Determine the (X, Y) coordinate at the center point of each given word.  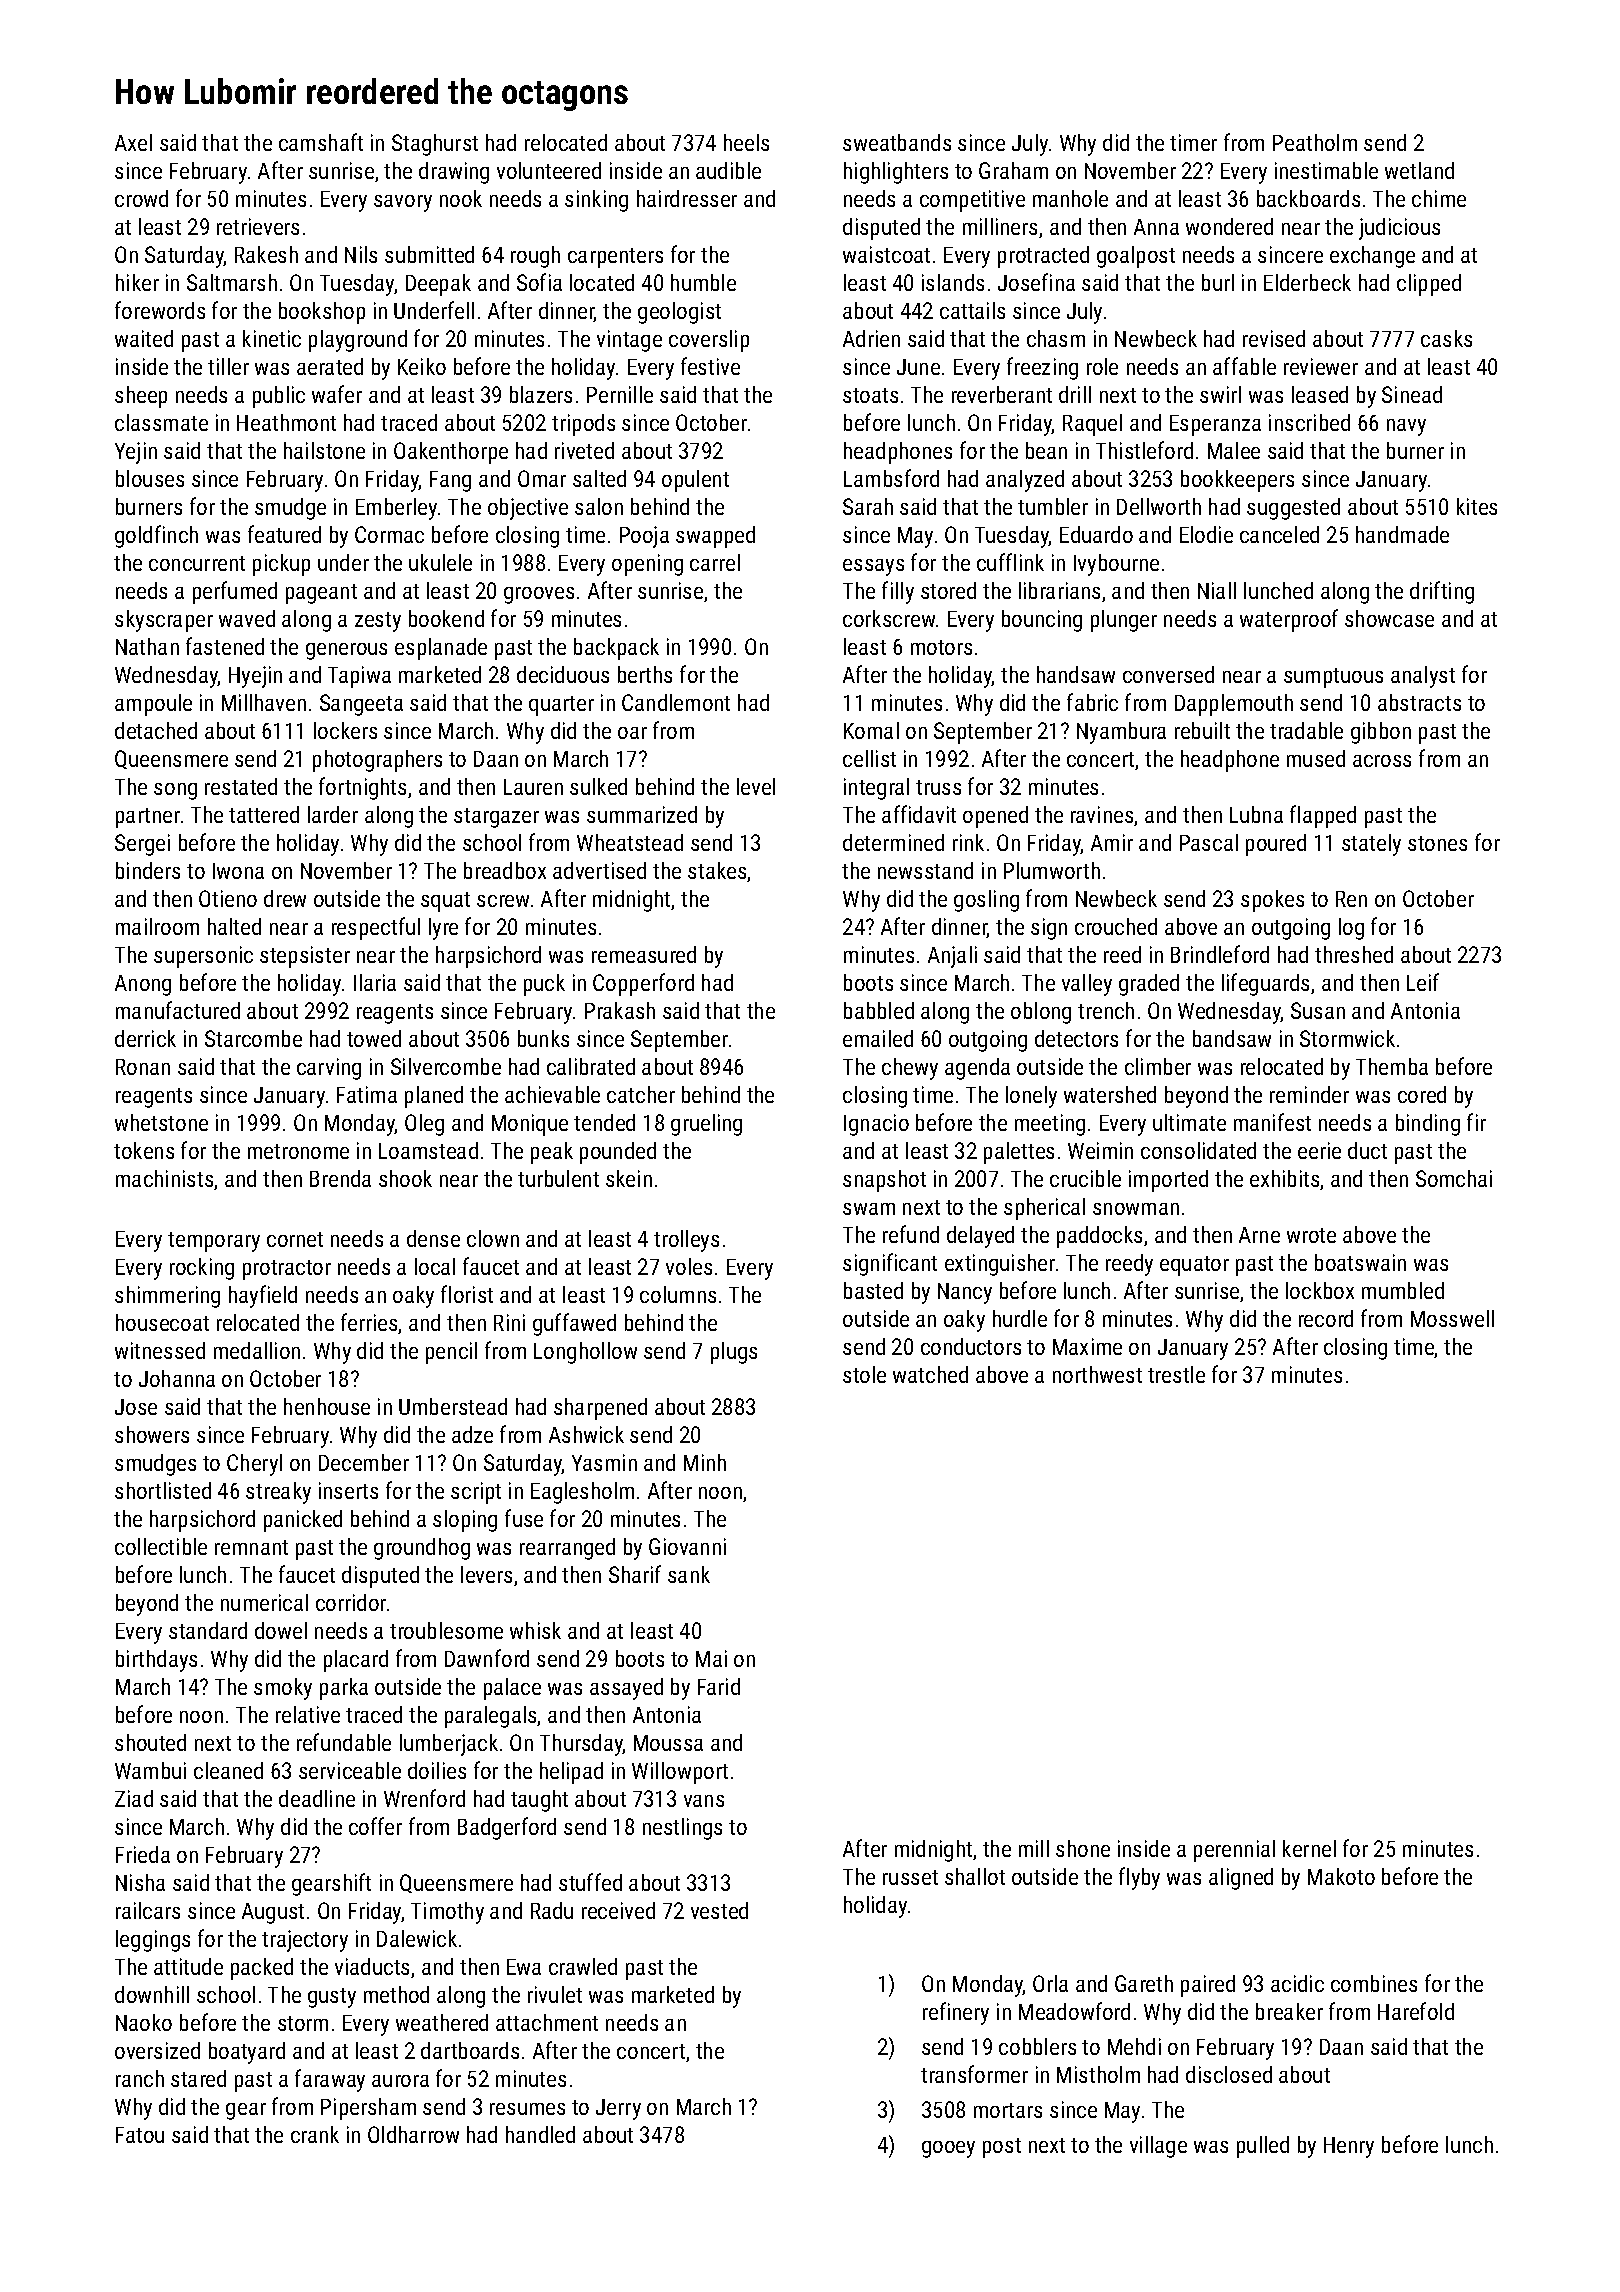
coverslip (709, 341)
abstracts (1419, 702)
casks (1446, 338)
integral (876, 789)
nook (461, 198)
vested (719, 1910)
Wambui (150, 1770)
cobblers (1037, 2046)
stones (1437, 843)
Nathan (147, 646)
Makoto (1341, 1876)
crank (315, 2134)
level (756, 786)
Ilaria (375, 982)
